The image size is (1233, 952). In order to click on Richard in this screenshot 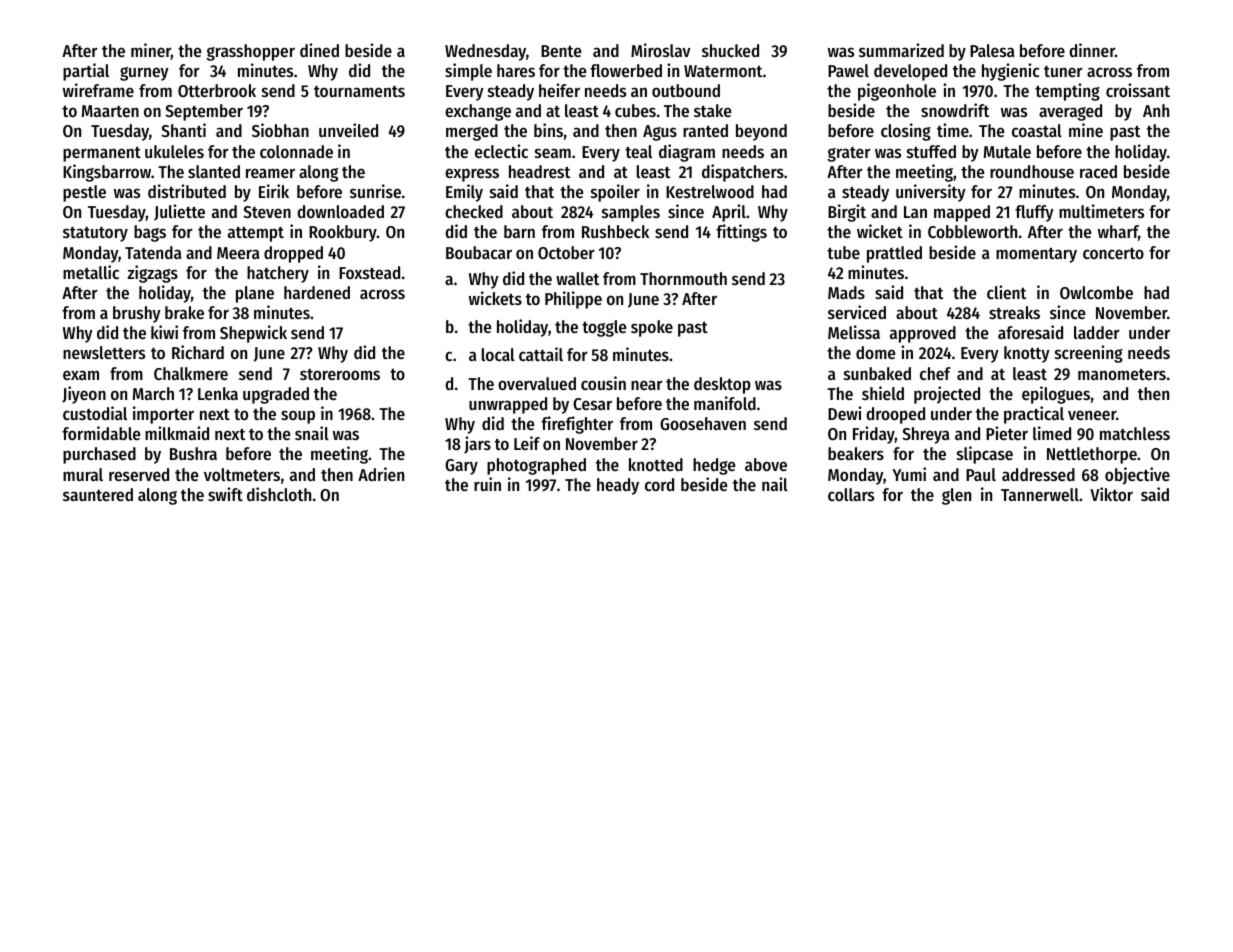, I will do `click(198, 352)`.
